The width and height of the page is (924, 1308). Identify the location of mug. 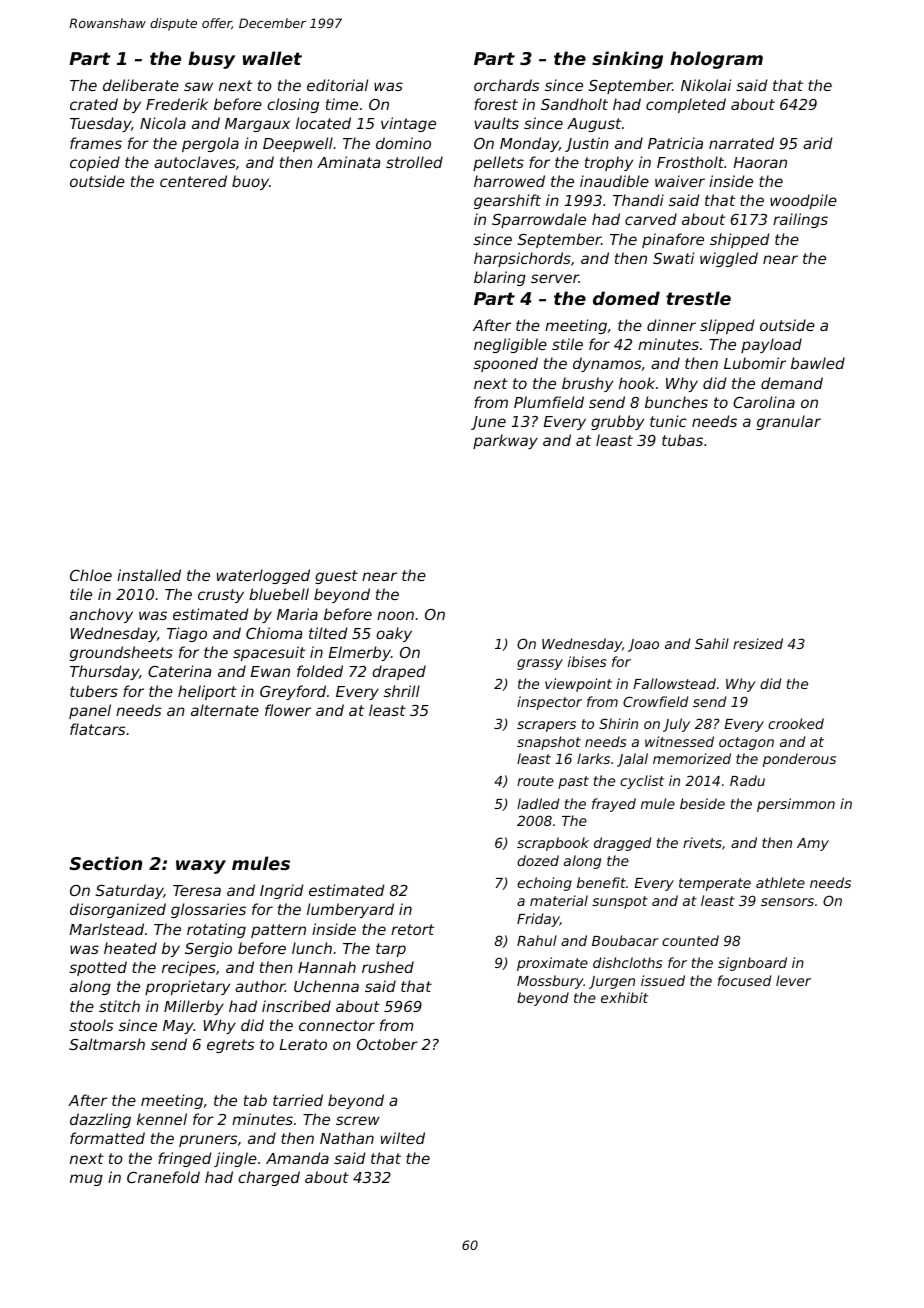
(86, 1180).
